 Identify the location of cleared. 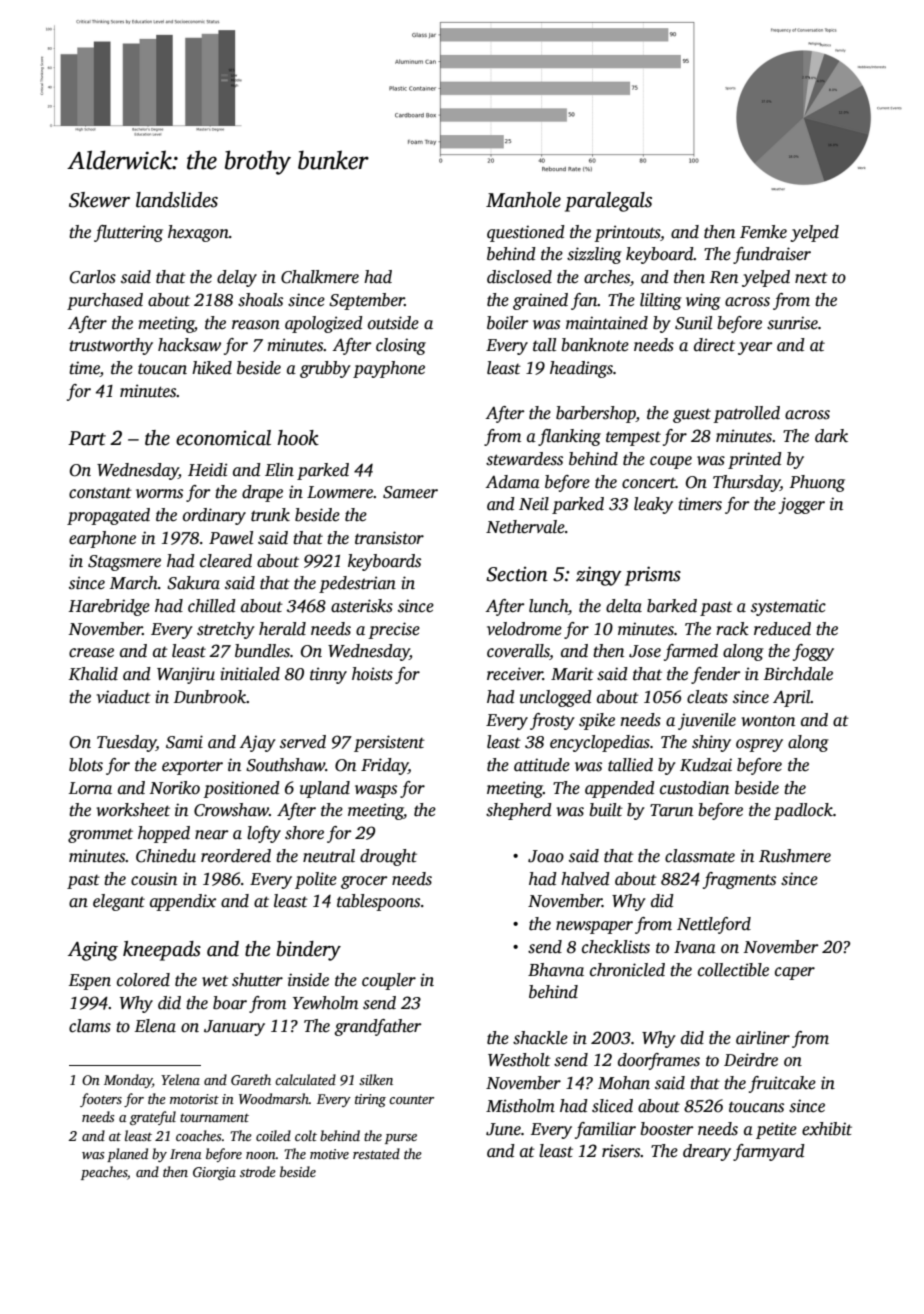
(226, 561).
